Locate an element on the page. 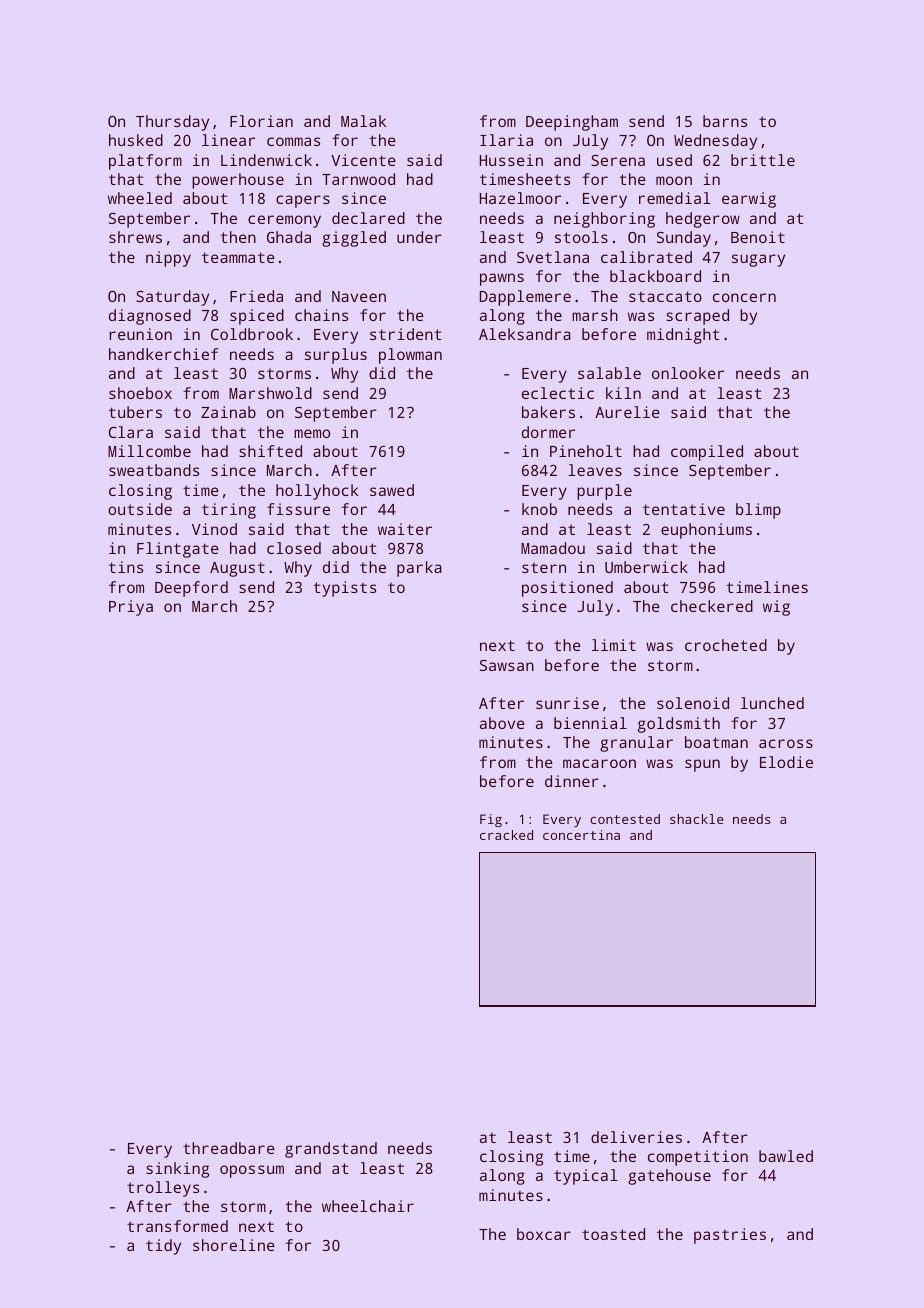 This document has height=1308, width=924. teammate is located at coordinates (238, 257).
